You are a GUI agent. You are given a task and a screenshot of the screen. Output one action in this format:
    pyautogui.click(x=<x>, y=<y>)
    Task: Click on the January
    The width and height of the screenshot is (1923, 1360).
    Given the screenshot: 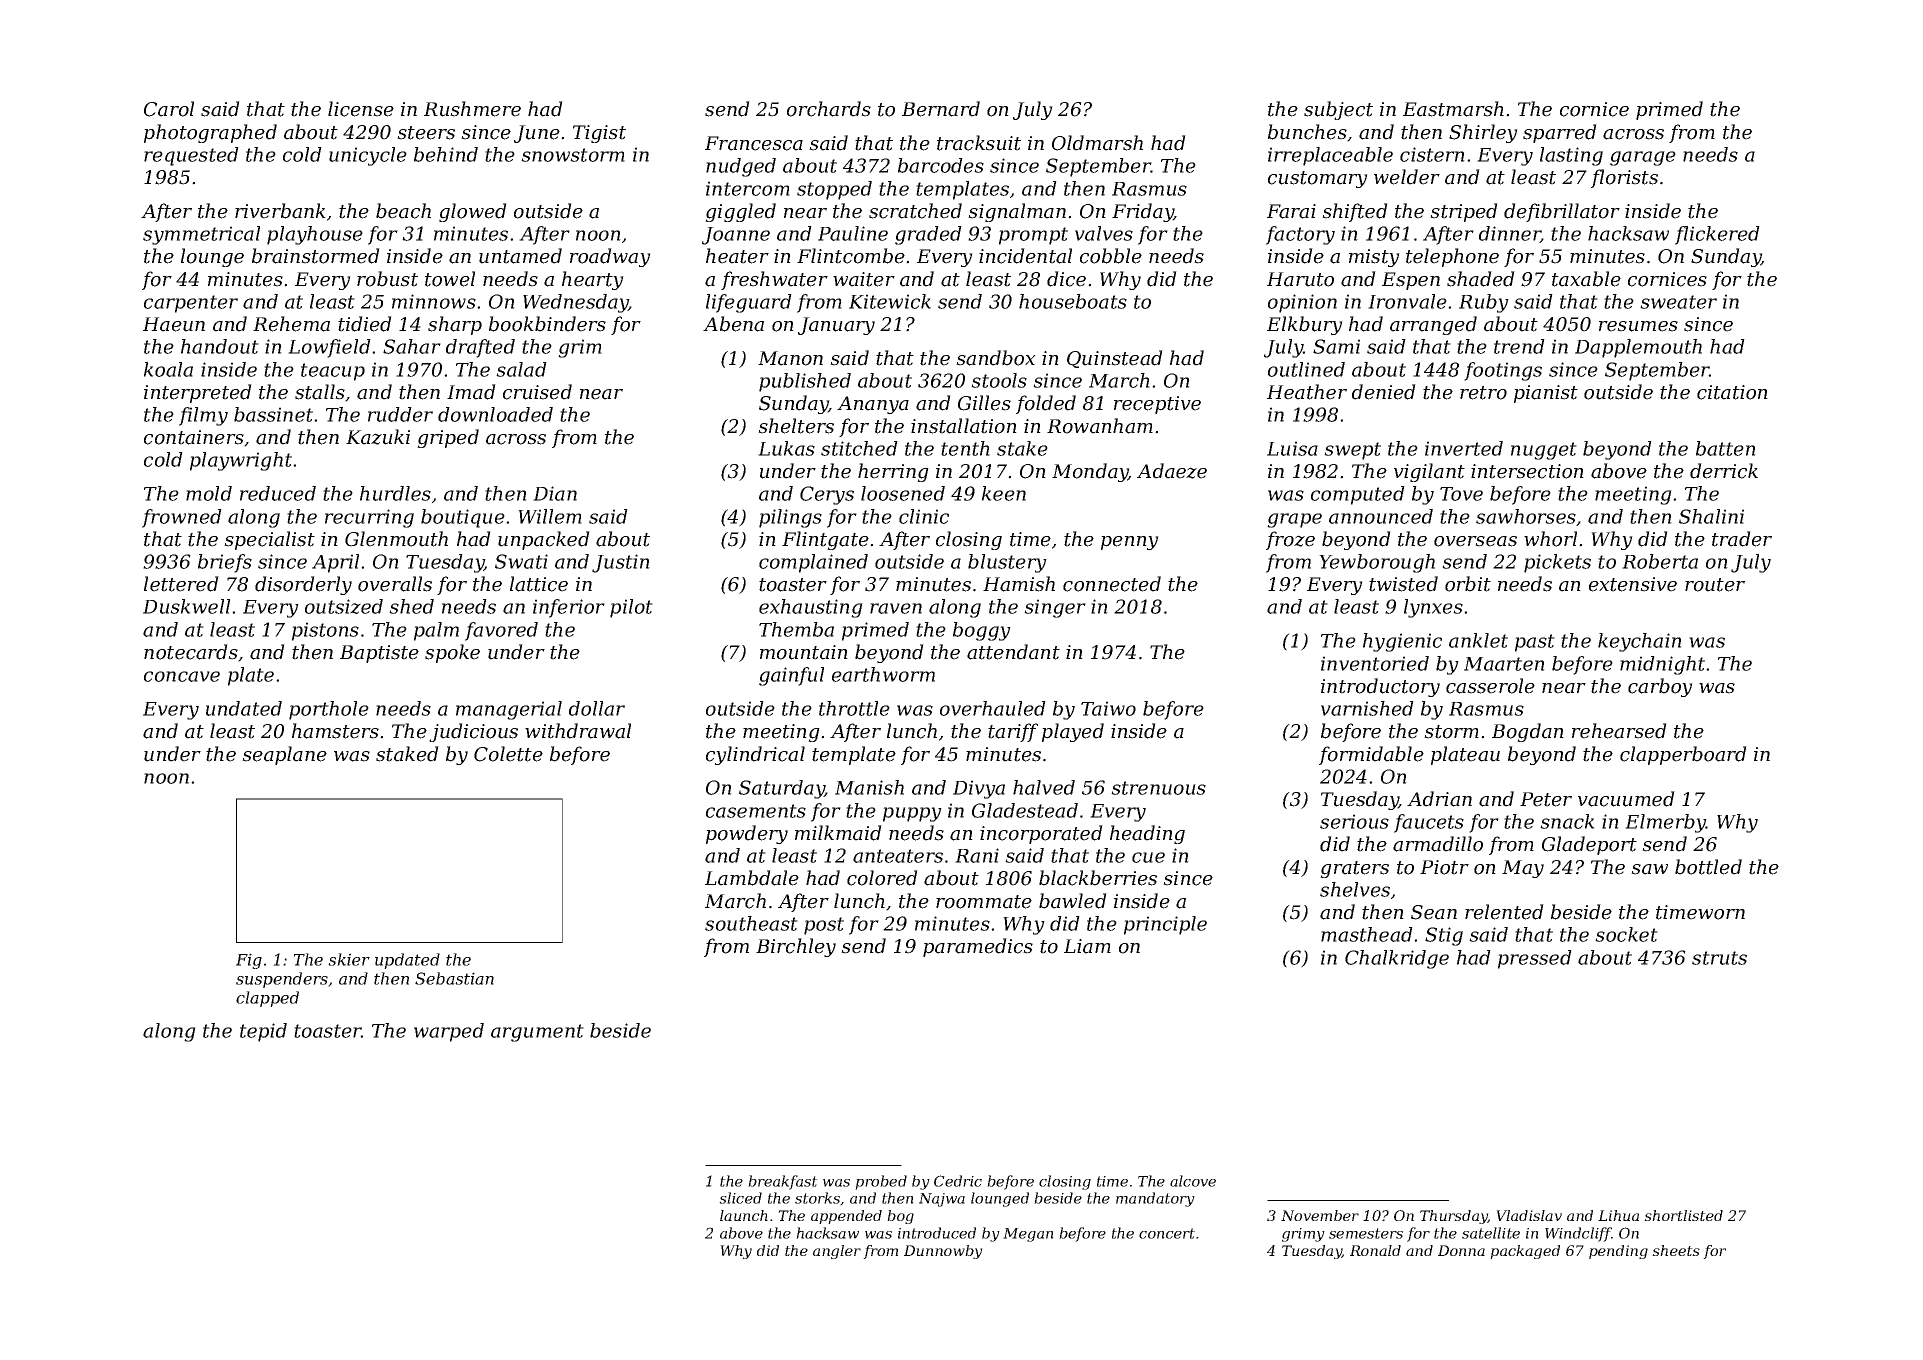 What is the action you would take?
    pyautogui.click(x=836, y=326)
